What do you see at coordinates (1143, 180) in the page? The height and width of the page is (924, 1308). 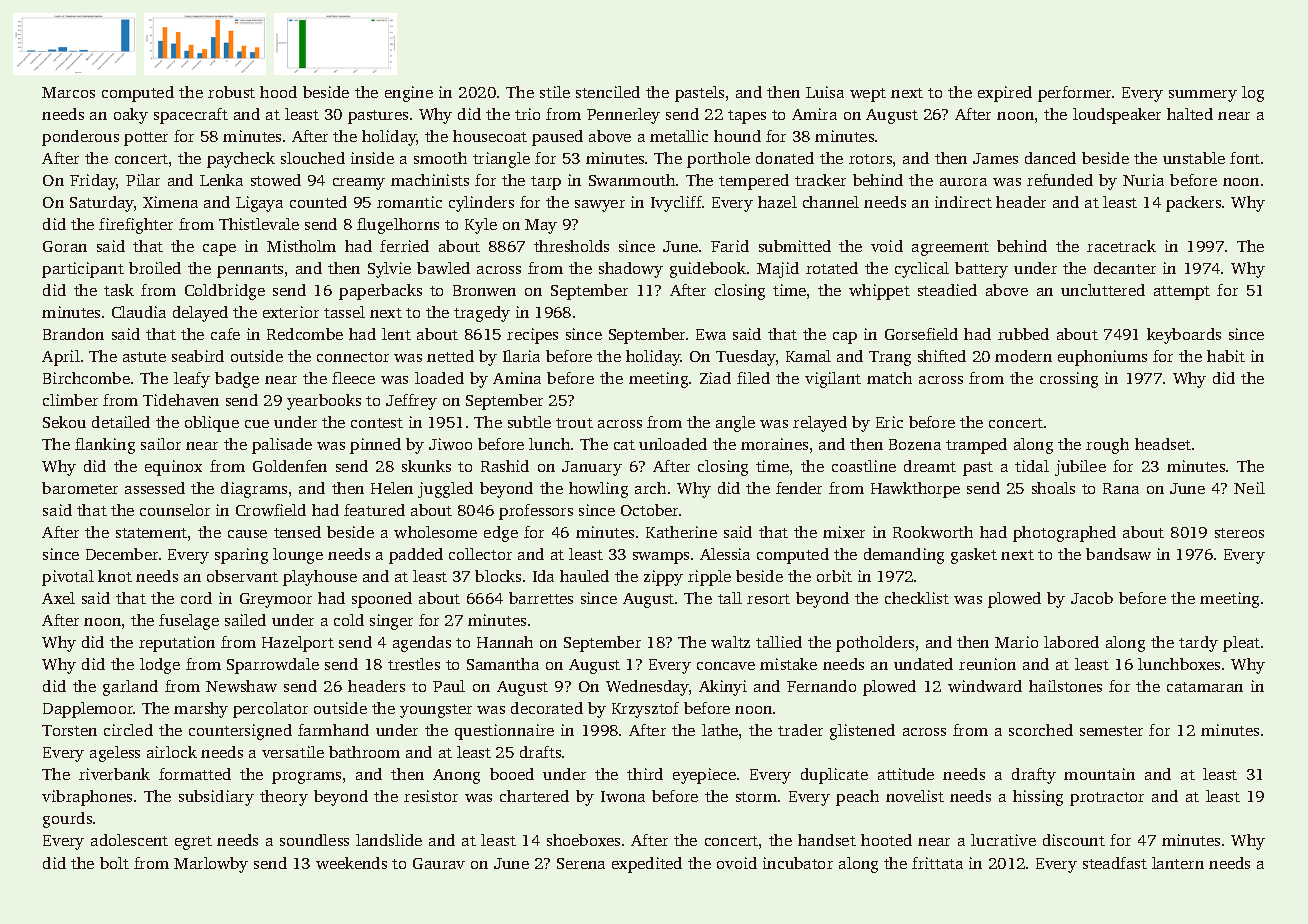 I see `Nuria` at bounding box center [1143, 180].
